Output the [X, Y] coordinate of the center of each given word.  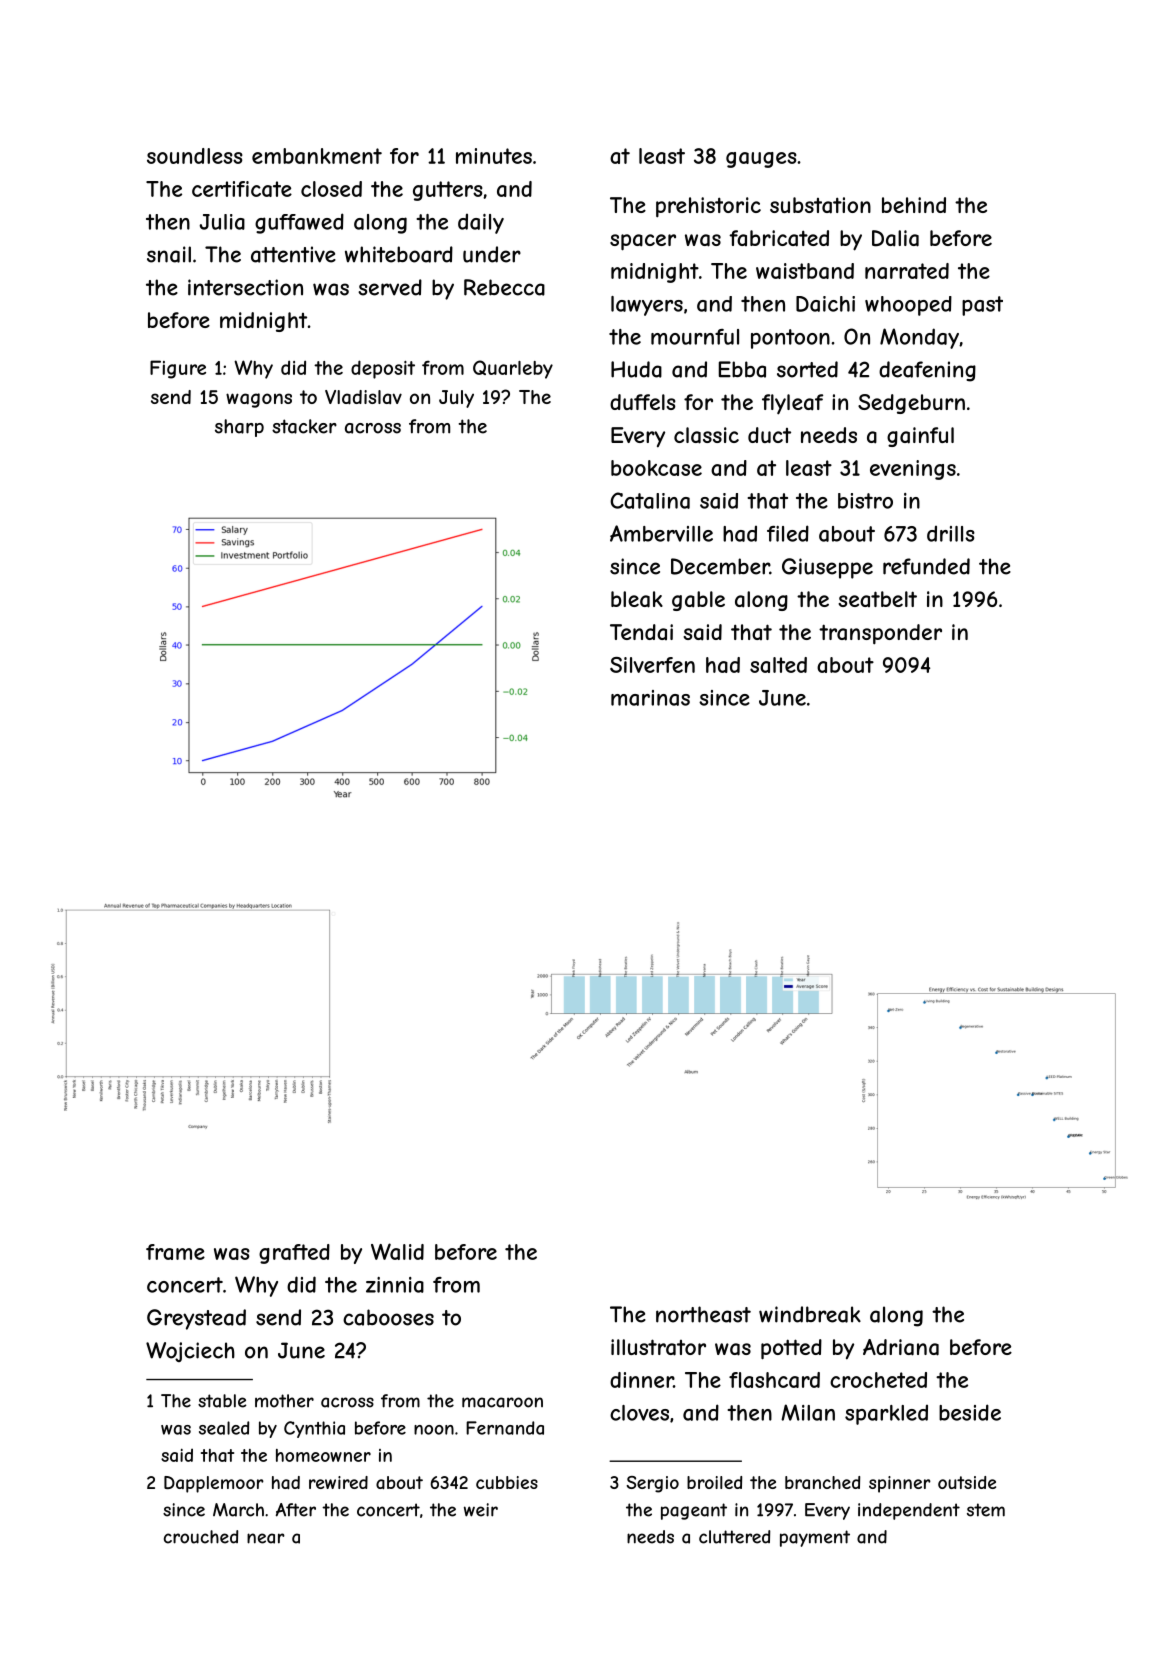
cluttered [734, 1537]
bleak [637, 599]
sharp [239, 428]
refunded [926, 566]
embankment [317, 156]
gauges [761, 160]
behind [914, 205]
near [266, 1538]
